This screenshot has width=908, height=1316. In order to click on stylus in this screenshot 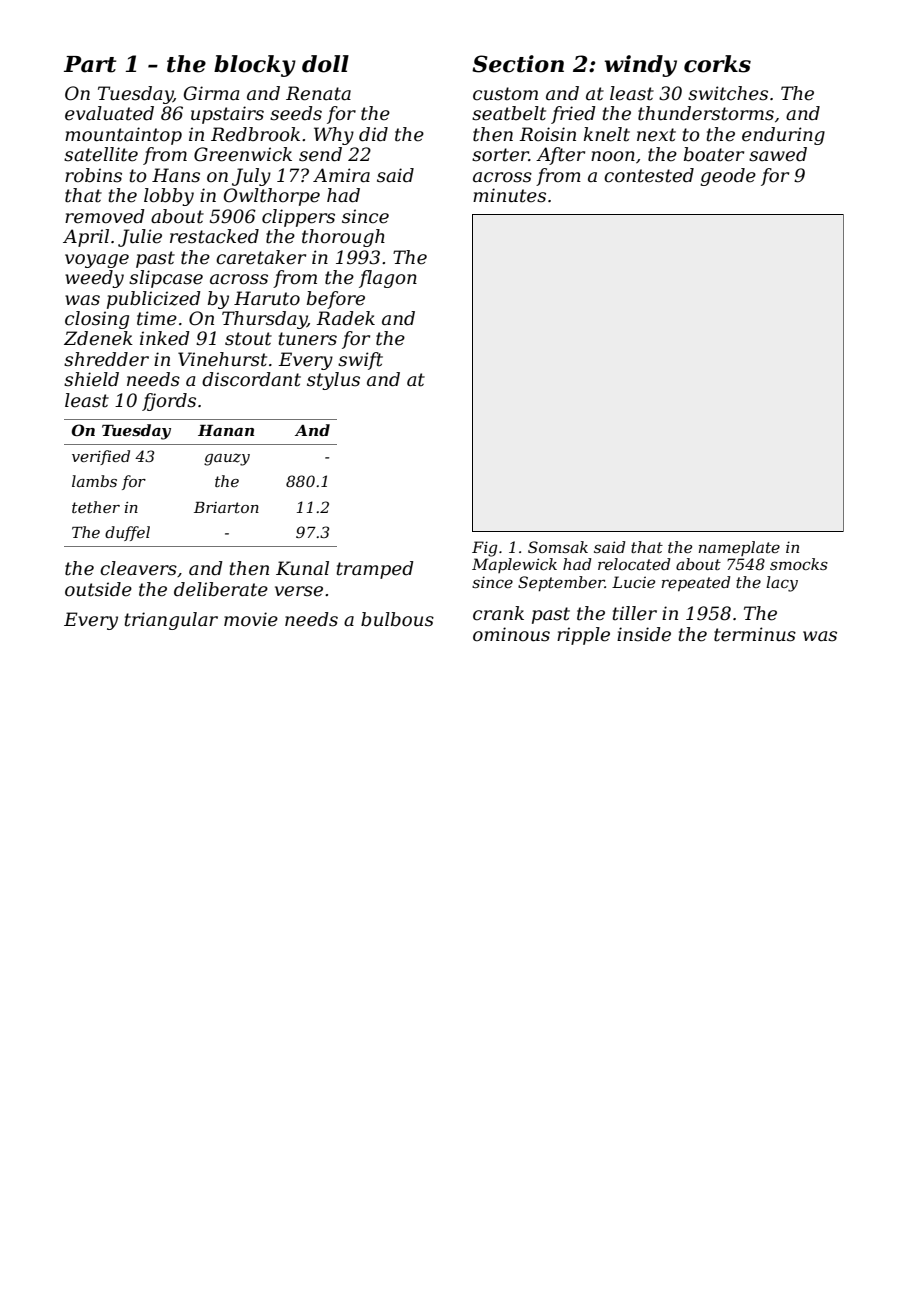, I will do `click(333, 381)`.
